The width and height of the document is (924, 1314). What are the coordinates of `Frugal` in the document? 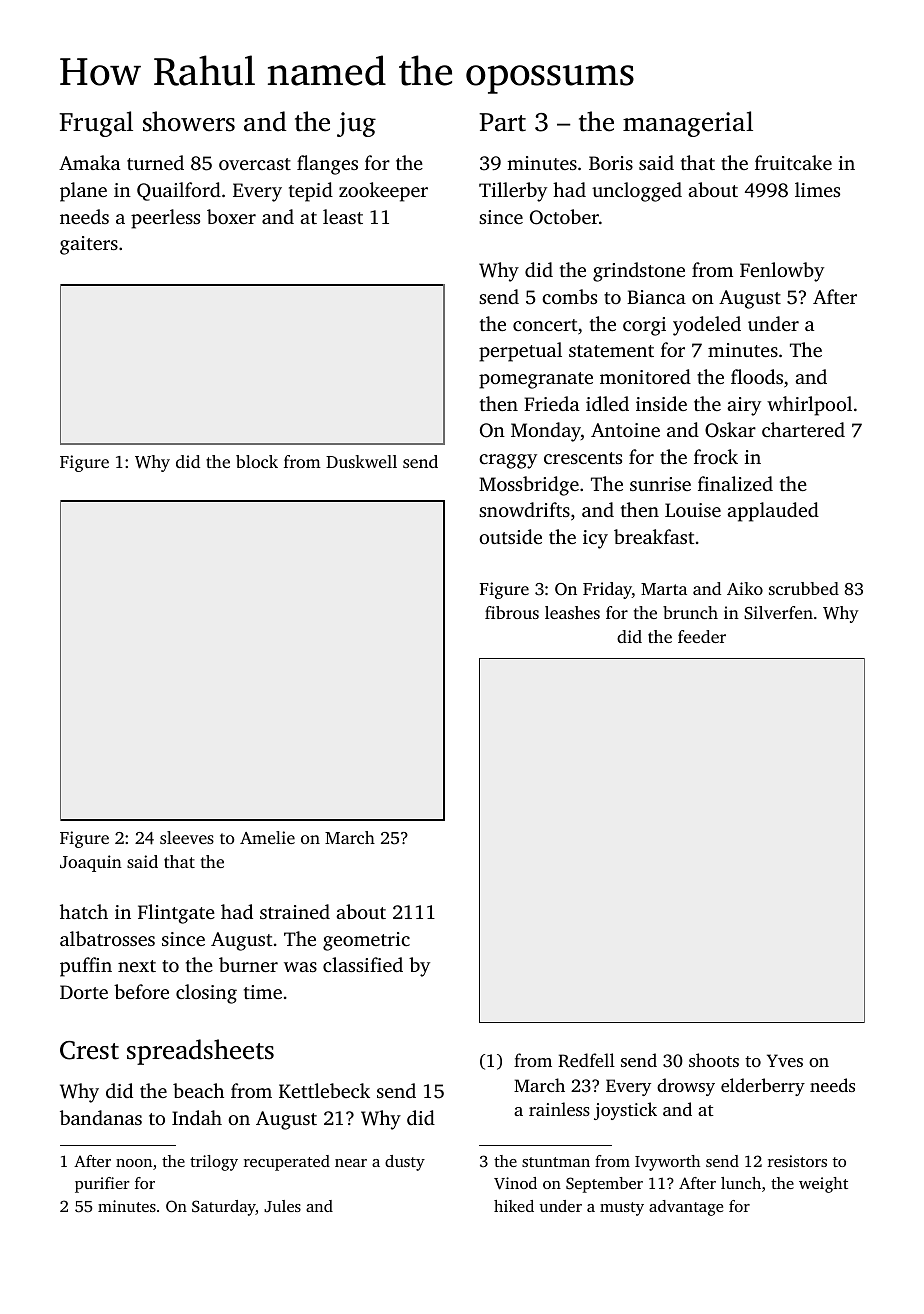 It's located at (96, 124).
